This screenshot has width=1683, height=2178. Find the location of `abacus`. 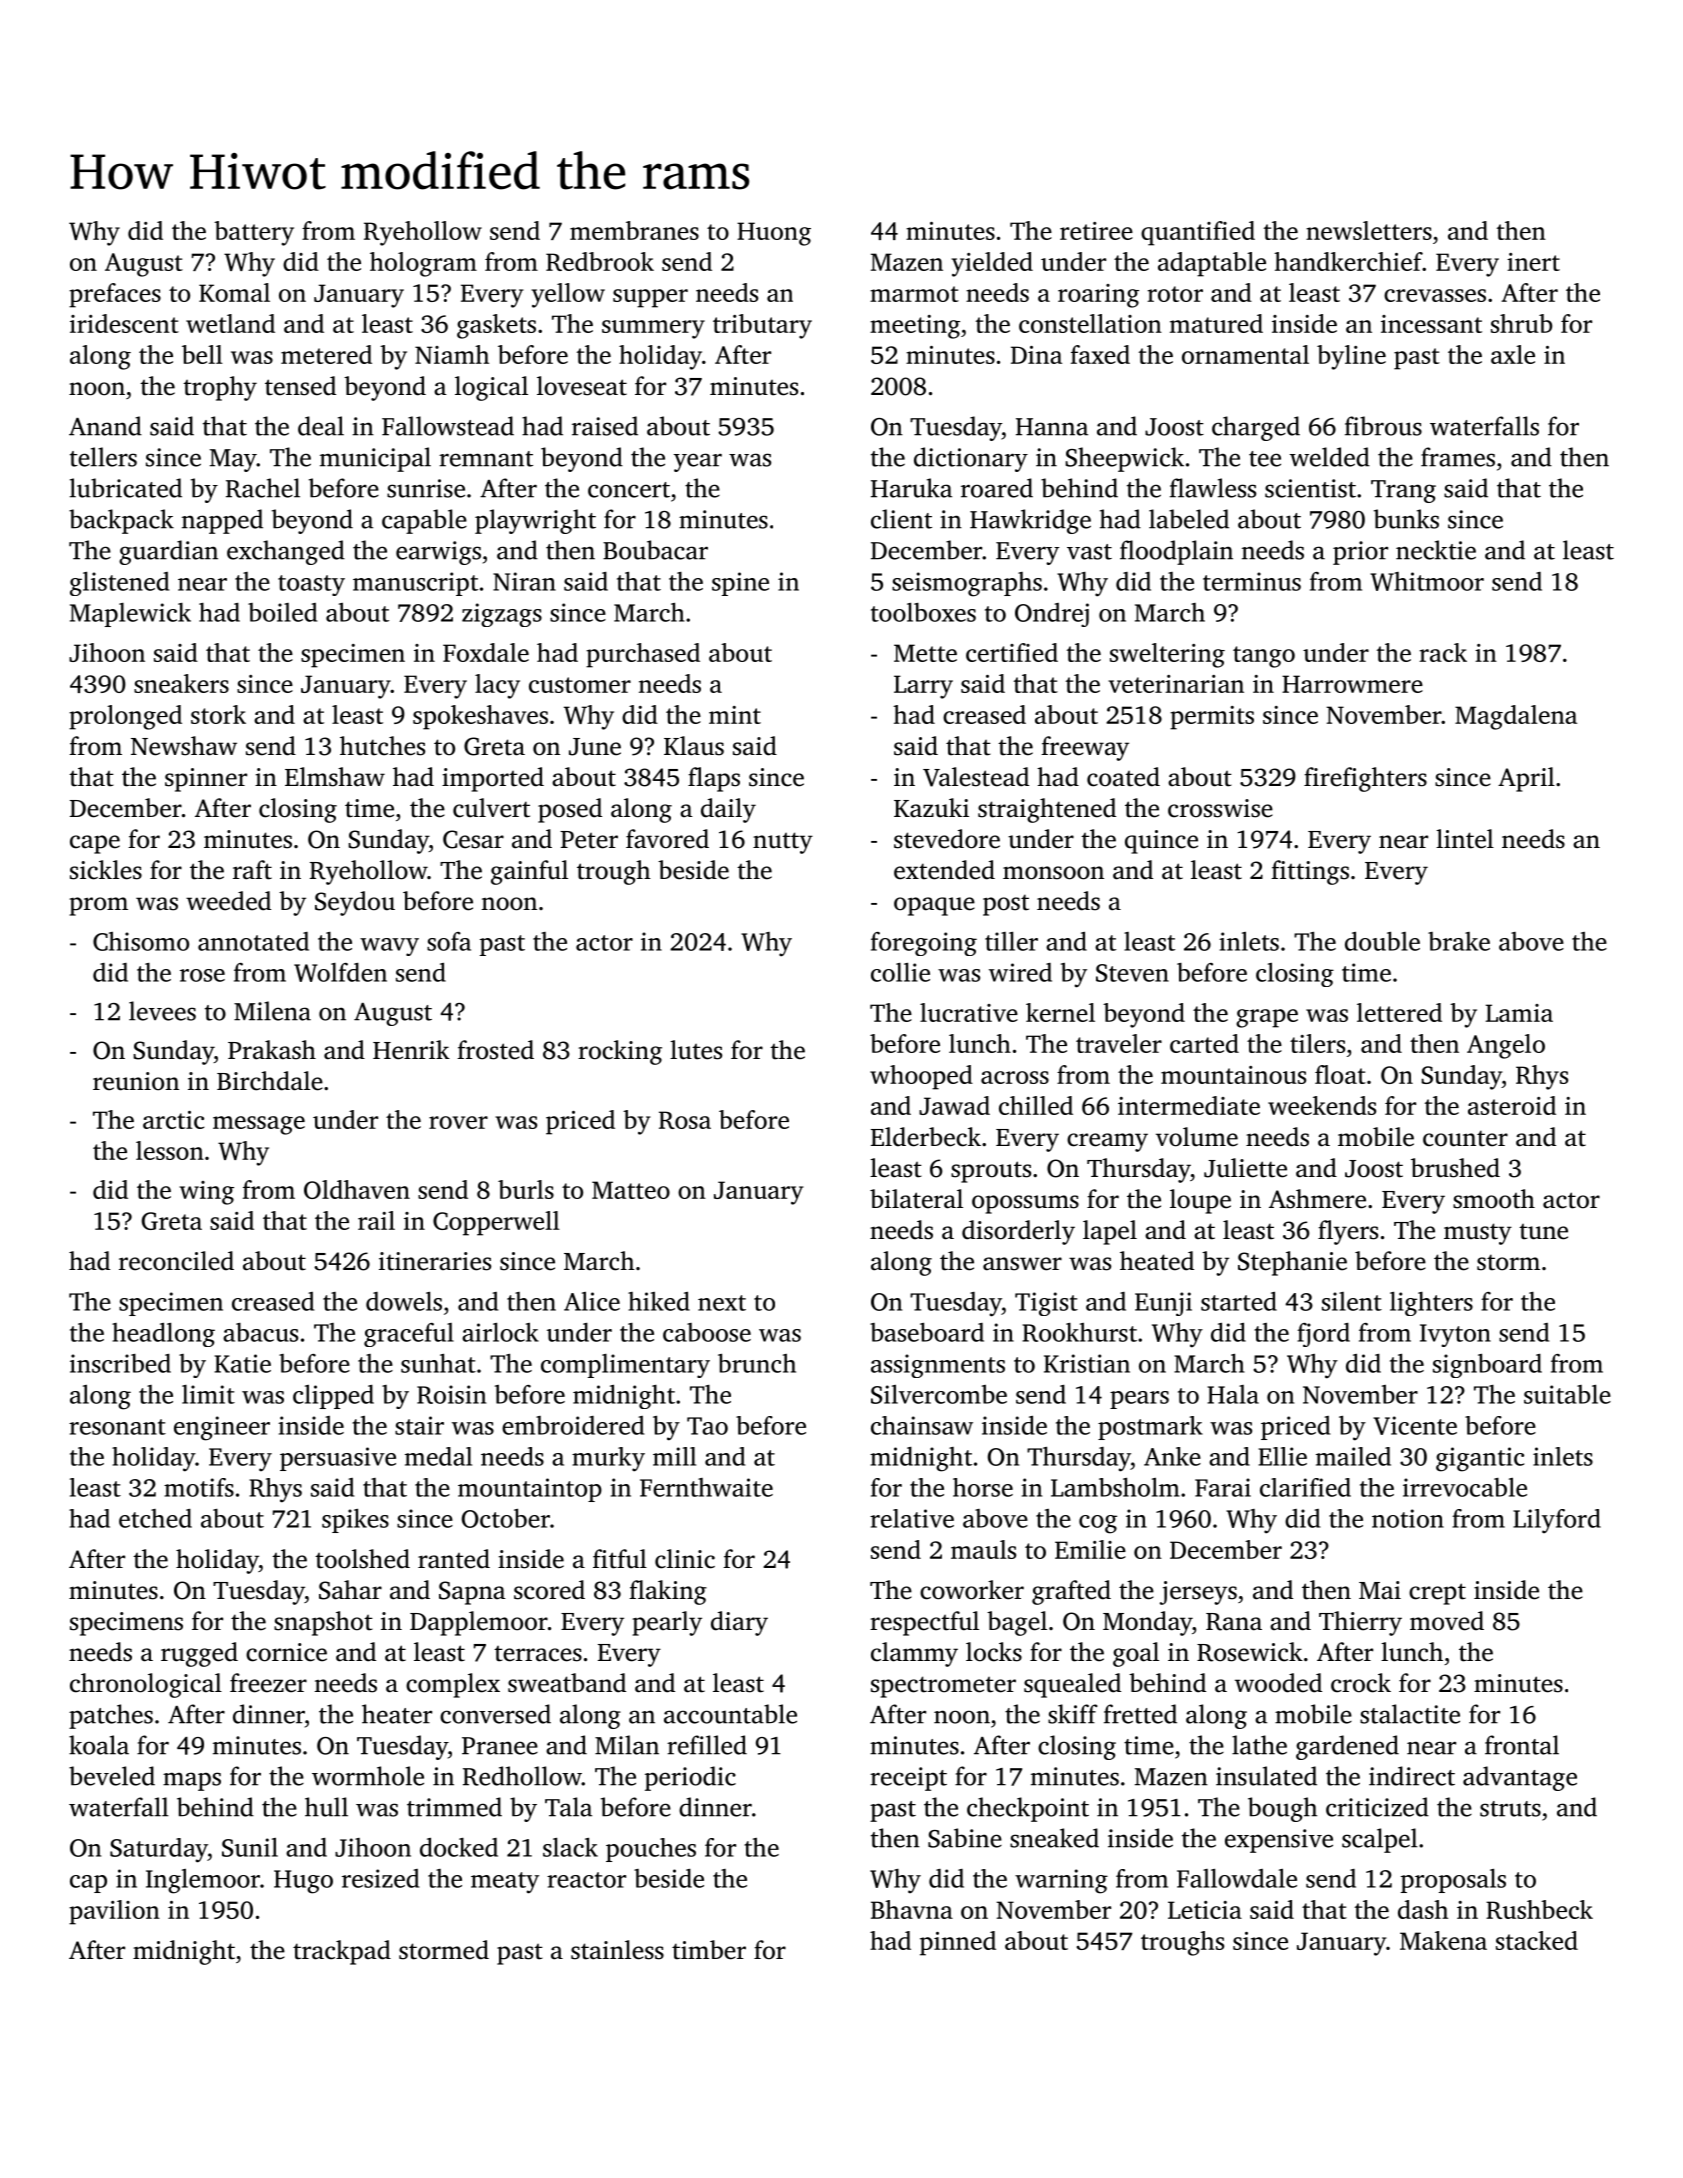

abacus is located at coordinates (260, 1332).
